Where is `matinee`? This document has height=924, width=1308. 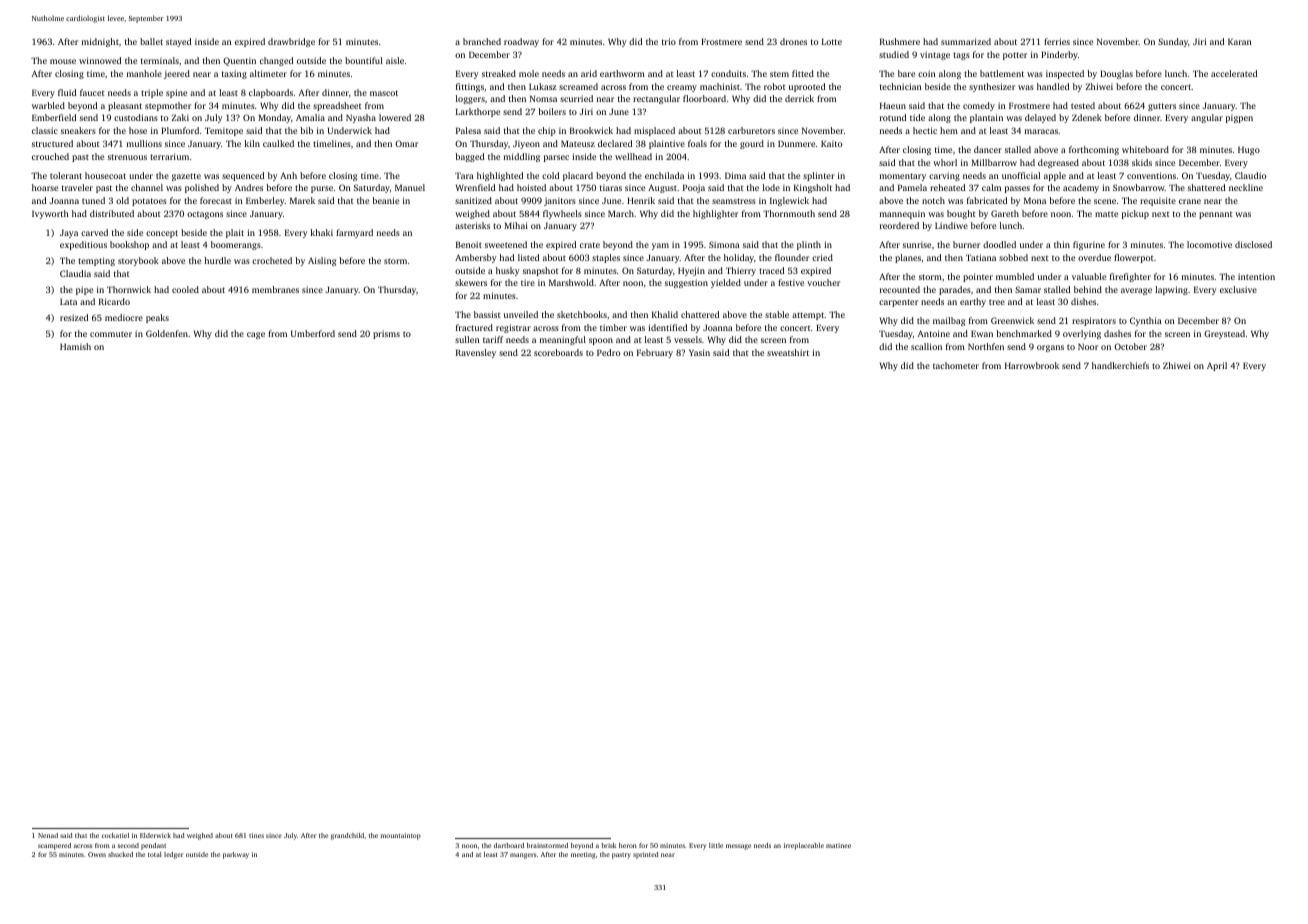 matinee is located at coordinates (838, 845).
